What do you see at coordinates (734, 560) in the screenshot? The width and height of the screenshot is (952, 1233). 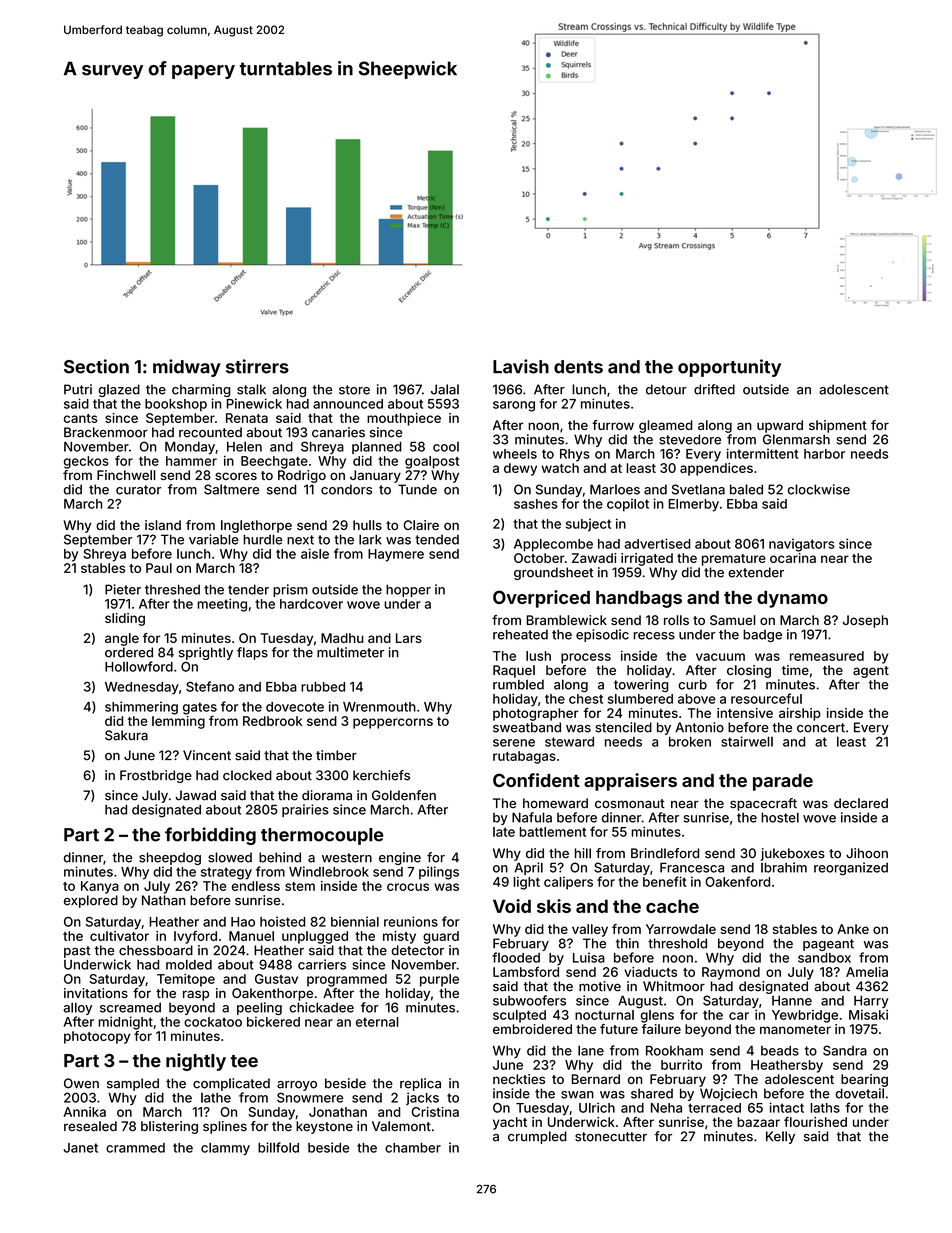 I see `premature` at bounding box center [734, 560].
